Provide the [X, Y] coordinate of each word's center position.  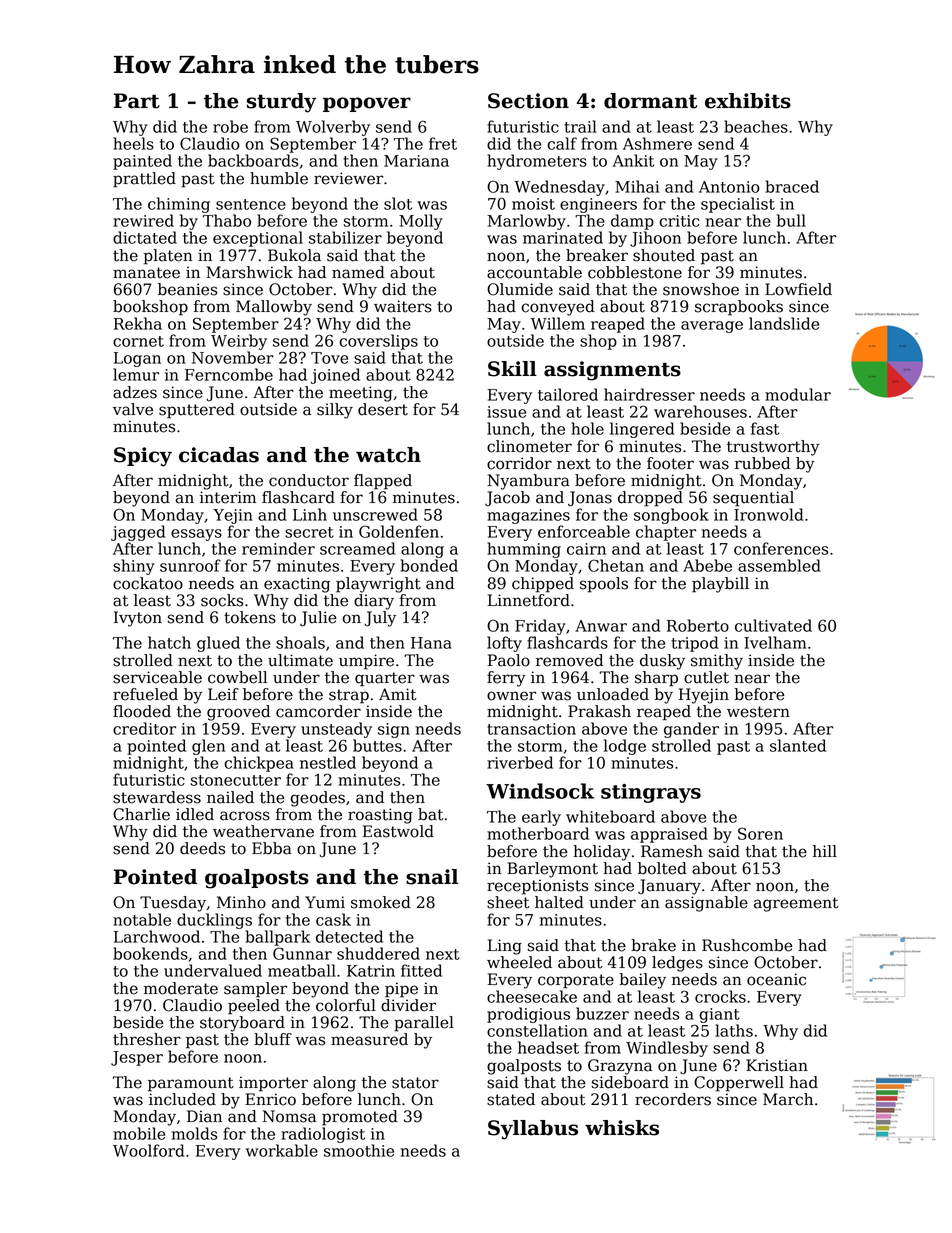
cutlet [706, 677]
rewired [143, 220]
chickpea [259, 764]
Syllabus [533, 1130]
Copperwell [739, 1084]
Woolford [149, 1150]
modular [798, 394]
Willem [558, 323]
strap [349, 696]
